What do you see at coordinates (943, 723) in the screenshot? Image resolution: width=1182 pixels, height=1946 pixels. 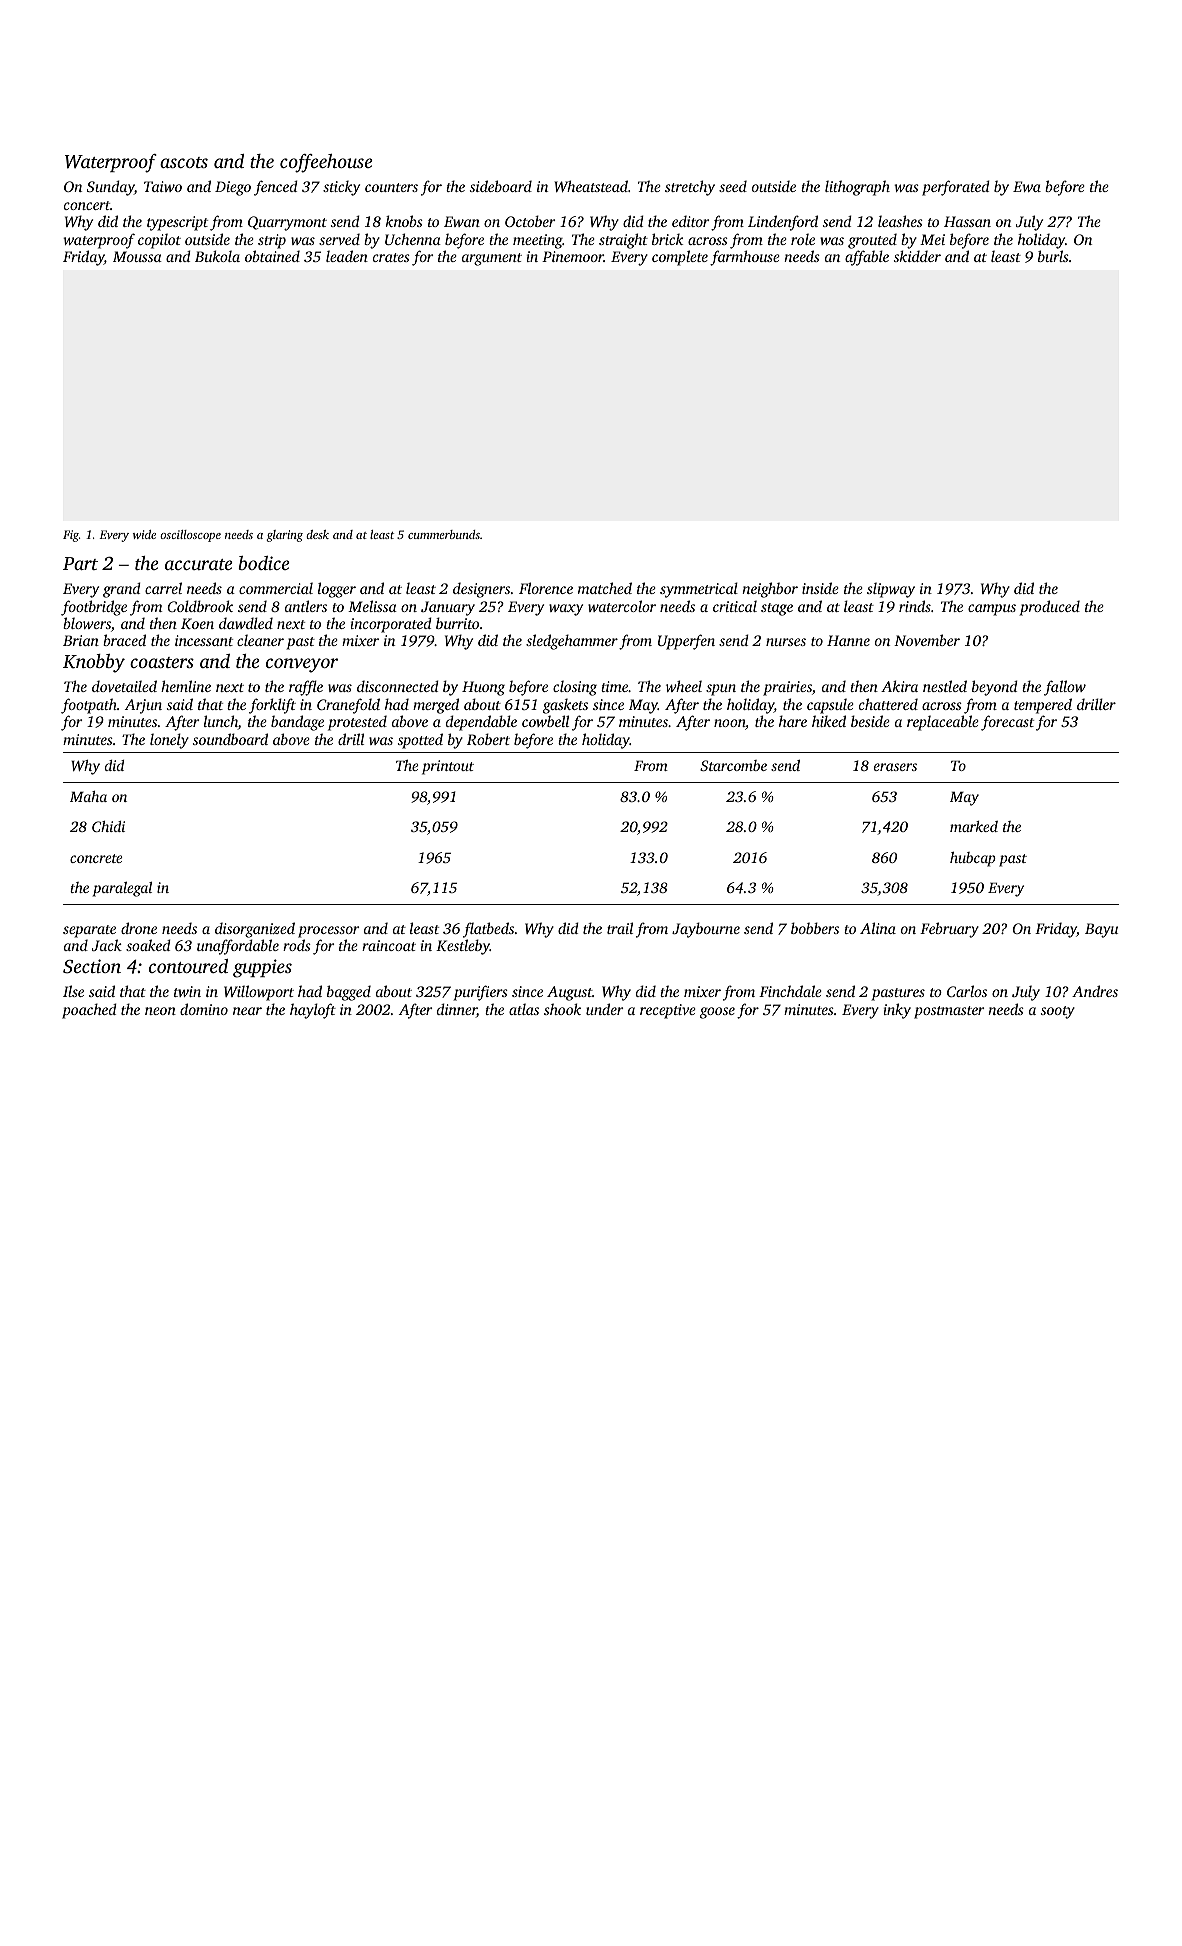 I see `replaceable` at bounding box center [943, 723].
